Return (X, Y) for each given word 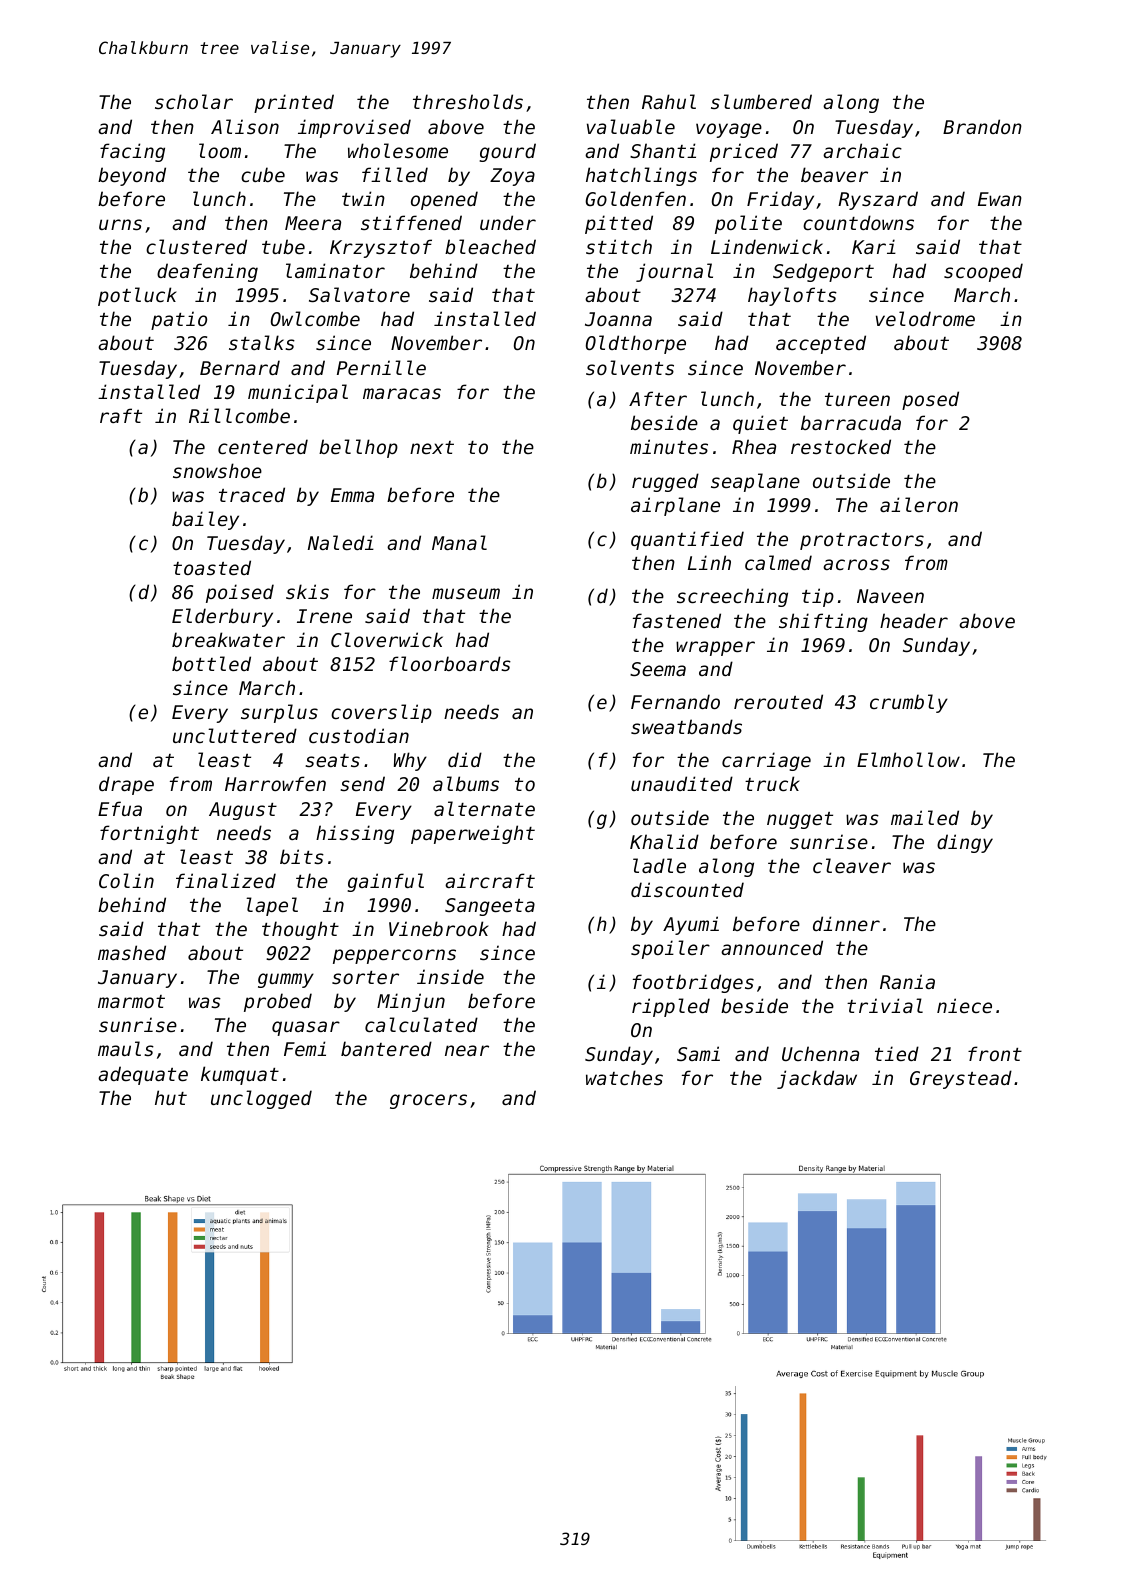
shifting (823, 622)
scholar (194, 101)
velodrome (925, 318)
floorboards (450, 663)
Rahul (669, 101)
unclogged (261, 1099)
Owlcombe (315, 318)
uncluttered (235, 735)
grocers (428, 1101)
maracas (402, 393)
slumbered (761, 101)
